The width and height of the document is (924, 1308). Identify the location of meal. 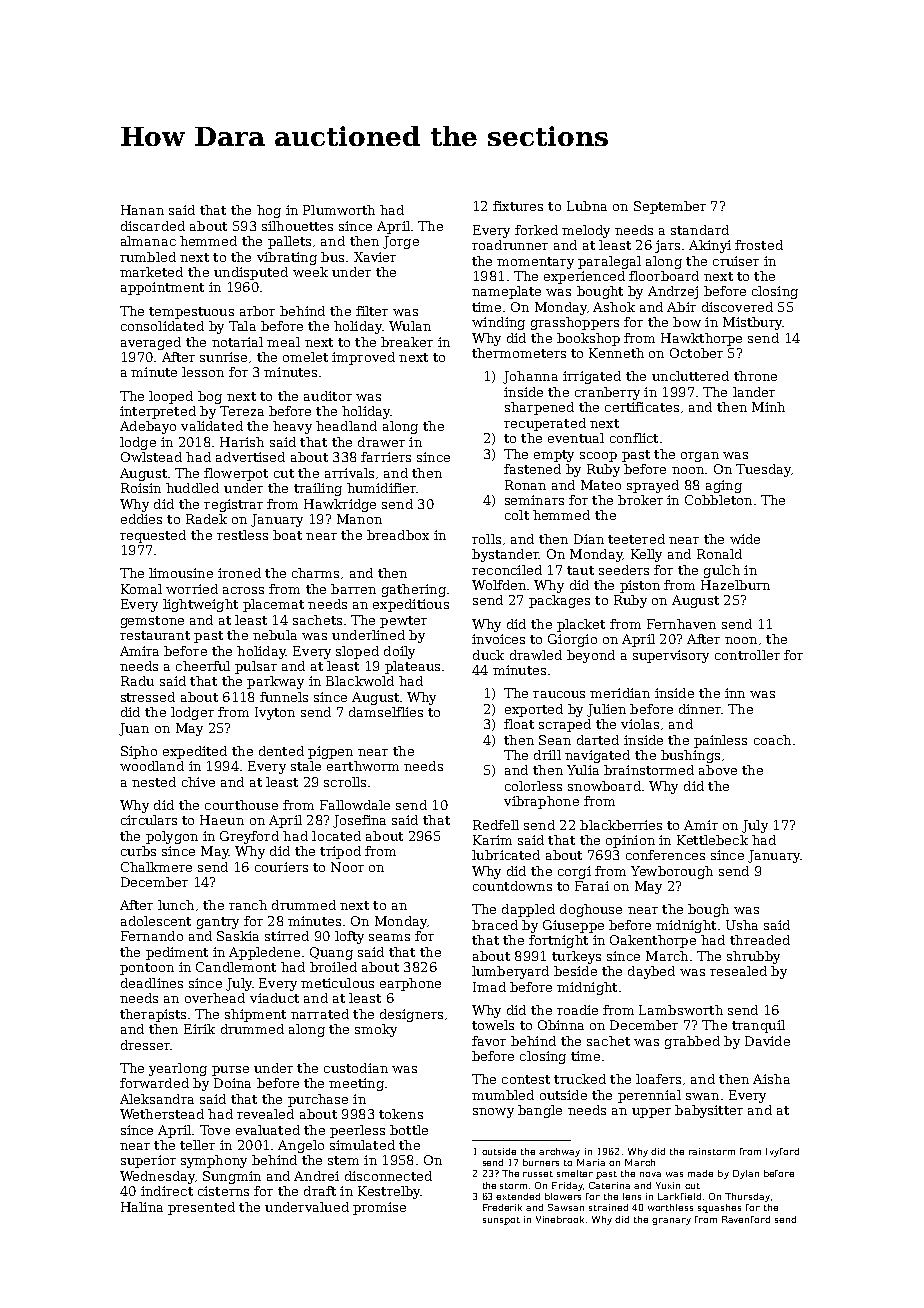
(283, 342).
